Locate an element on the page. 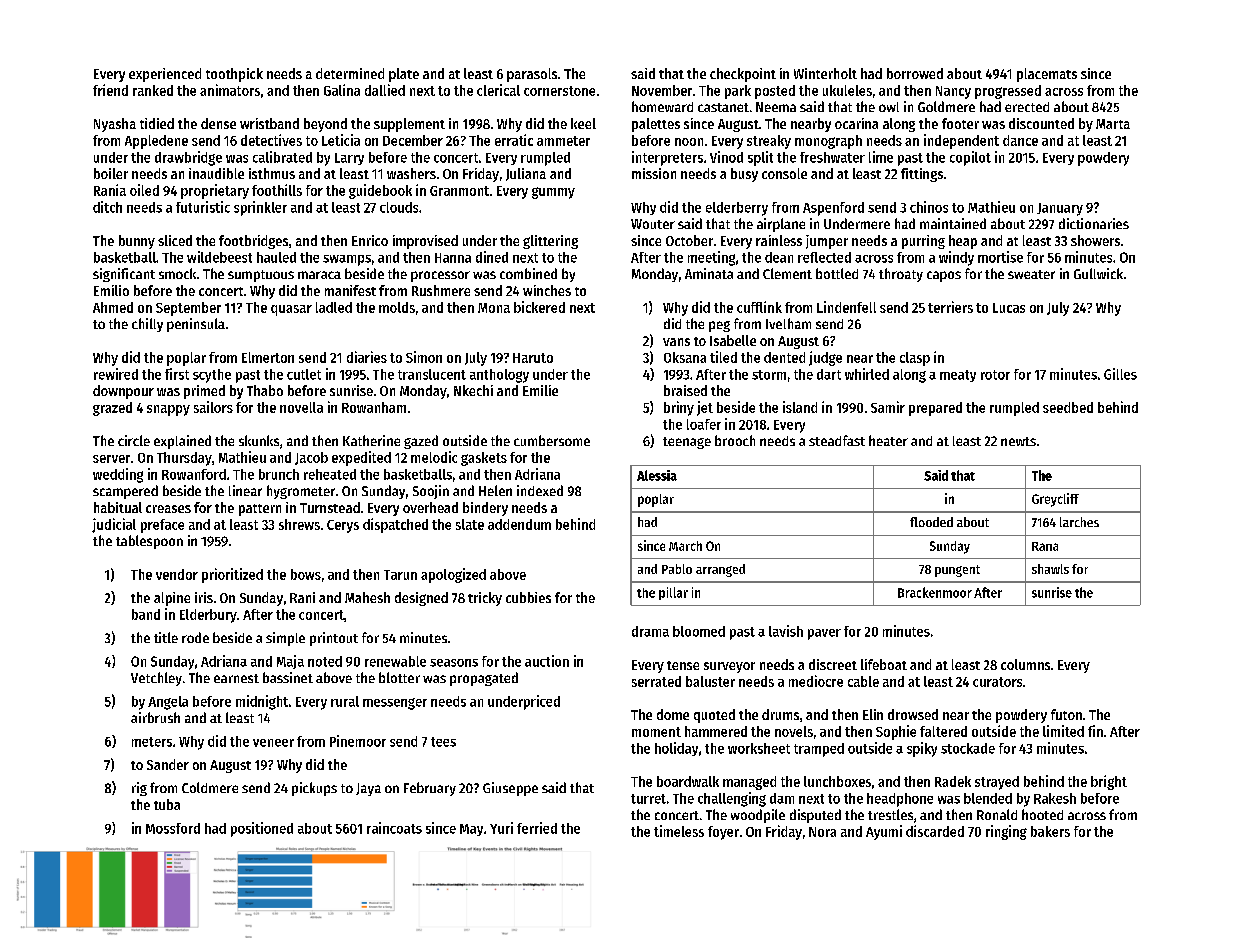 The image size is (1233, 952). bakers is located at coordinates (1050, 831).
